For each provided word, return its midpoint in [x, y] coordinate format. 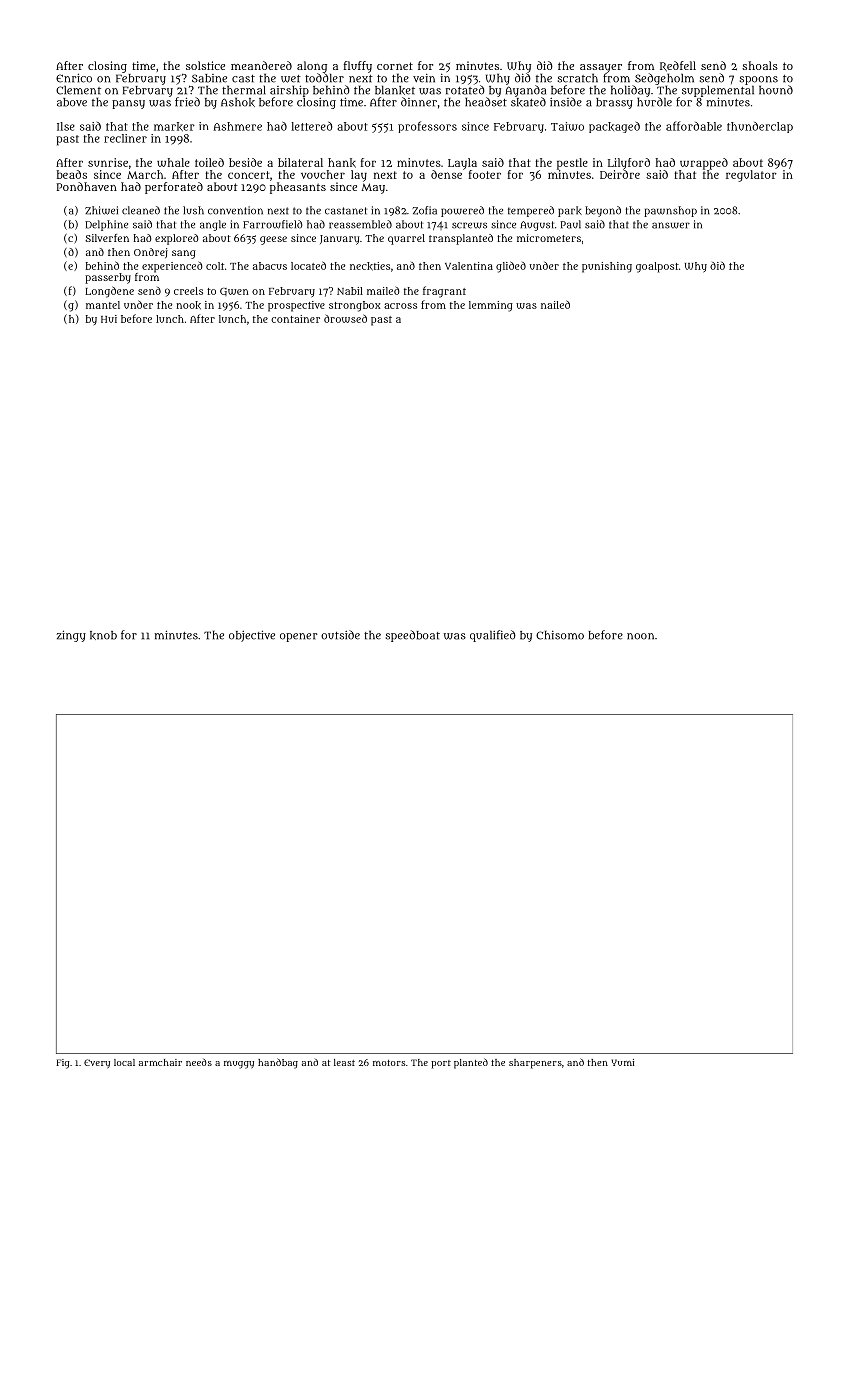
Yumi [623, 1062]
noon [640, 636]
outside [340, 635]
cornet [395, 66]
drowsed [345, 318]
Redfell [678, 66]
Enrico [74, 78]
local [124, 1062]
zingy [71, 636]
